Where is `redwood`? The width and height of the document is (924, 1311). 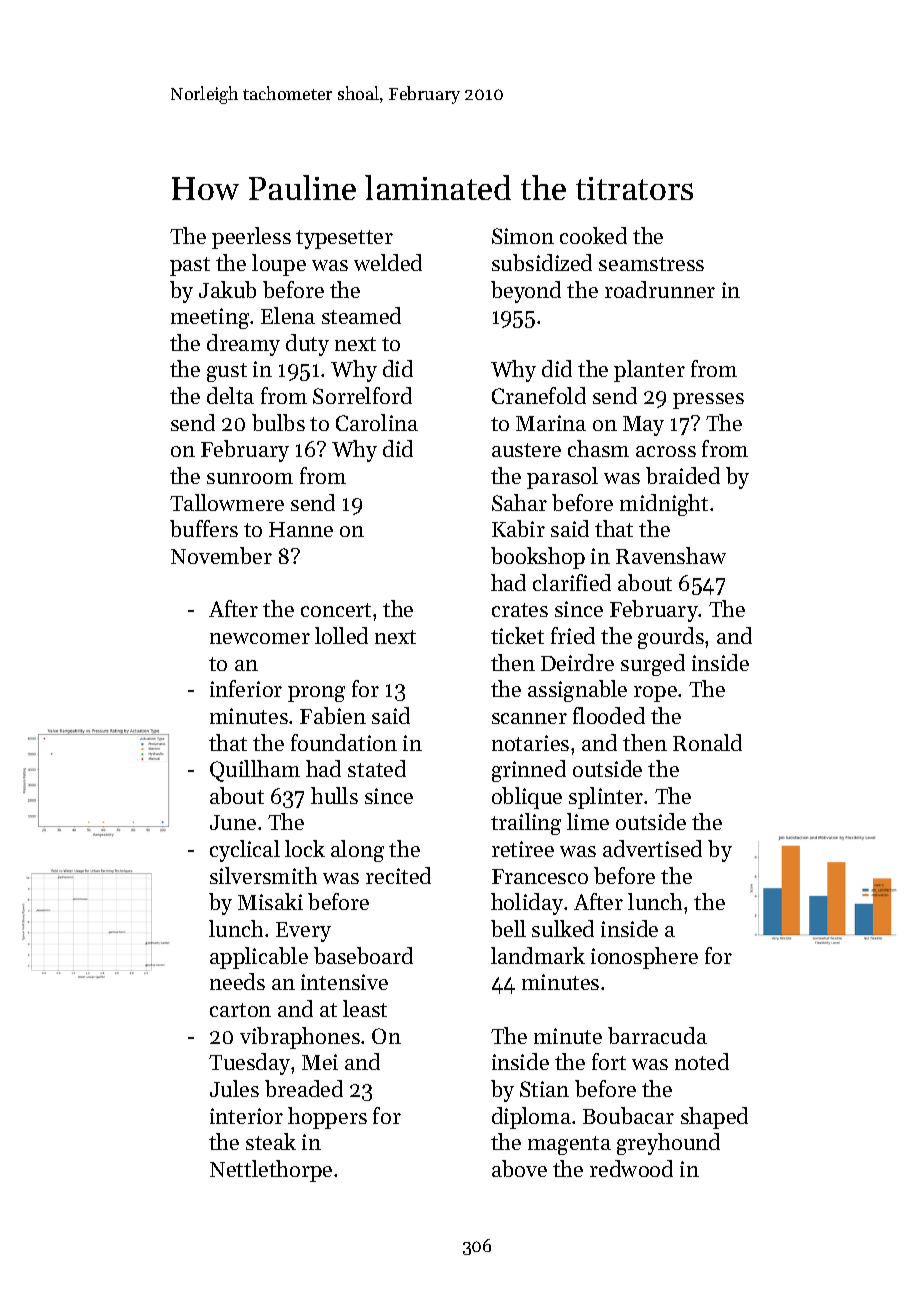 redwood is located at coordinates (631, 1168).
